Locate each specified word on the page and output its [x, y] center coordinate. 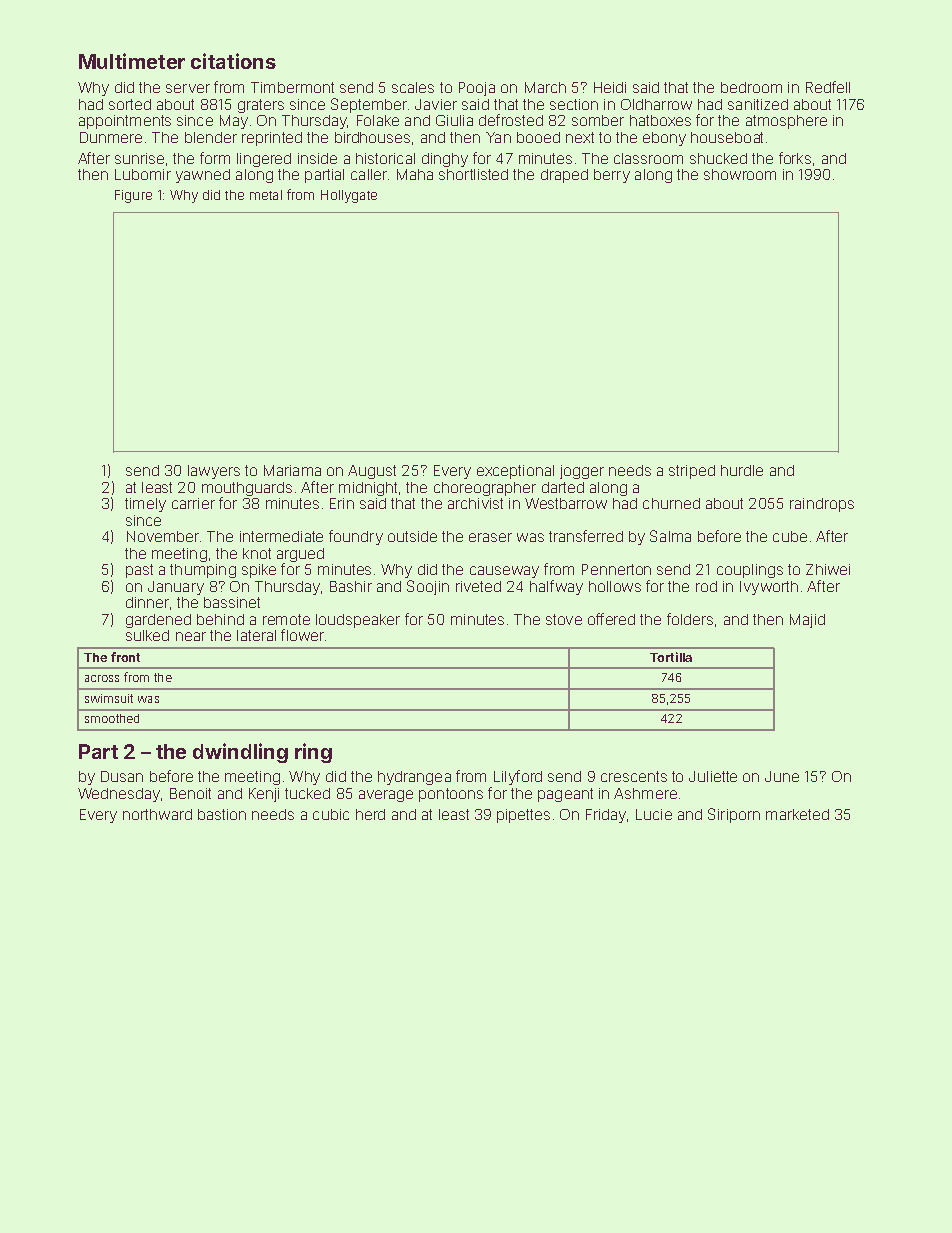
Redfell [828, 87]
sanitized [758, 104]
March [545, 87]
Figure [133, 196]
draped [564, 176]
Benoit [190, 793]
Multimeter [132, 61]
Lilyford [518, 777]
